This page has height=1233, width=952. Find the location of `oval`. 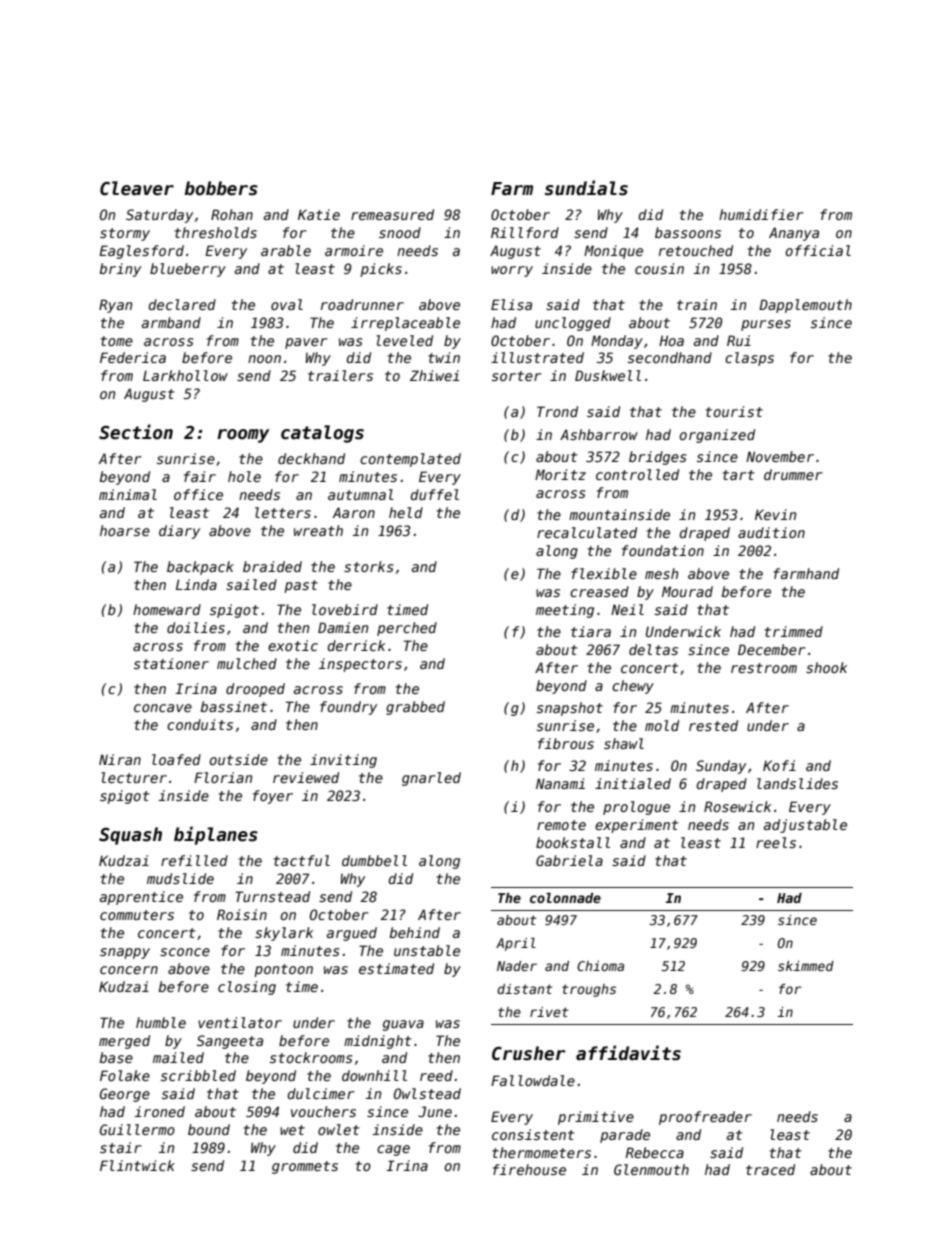

oval is located at coordinates (287, 304).
